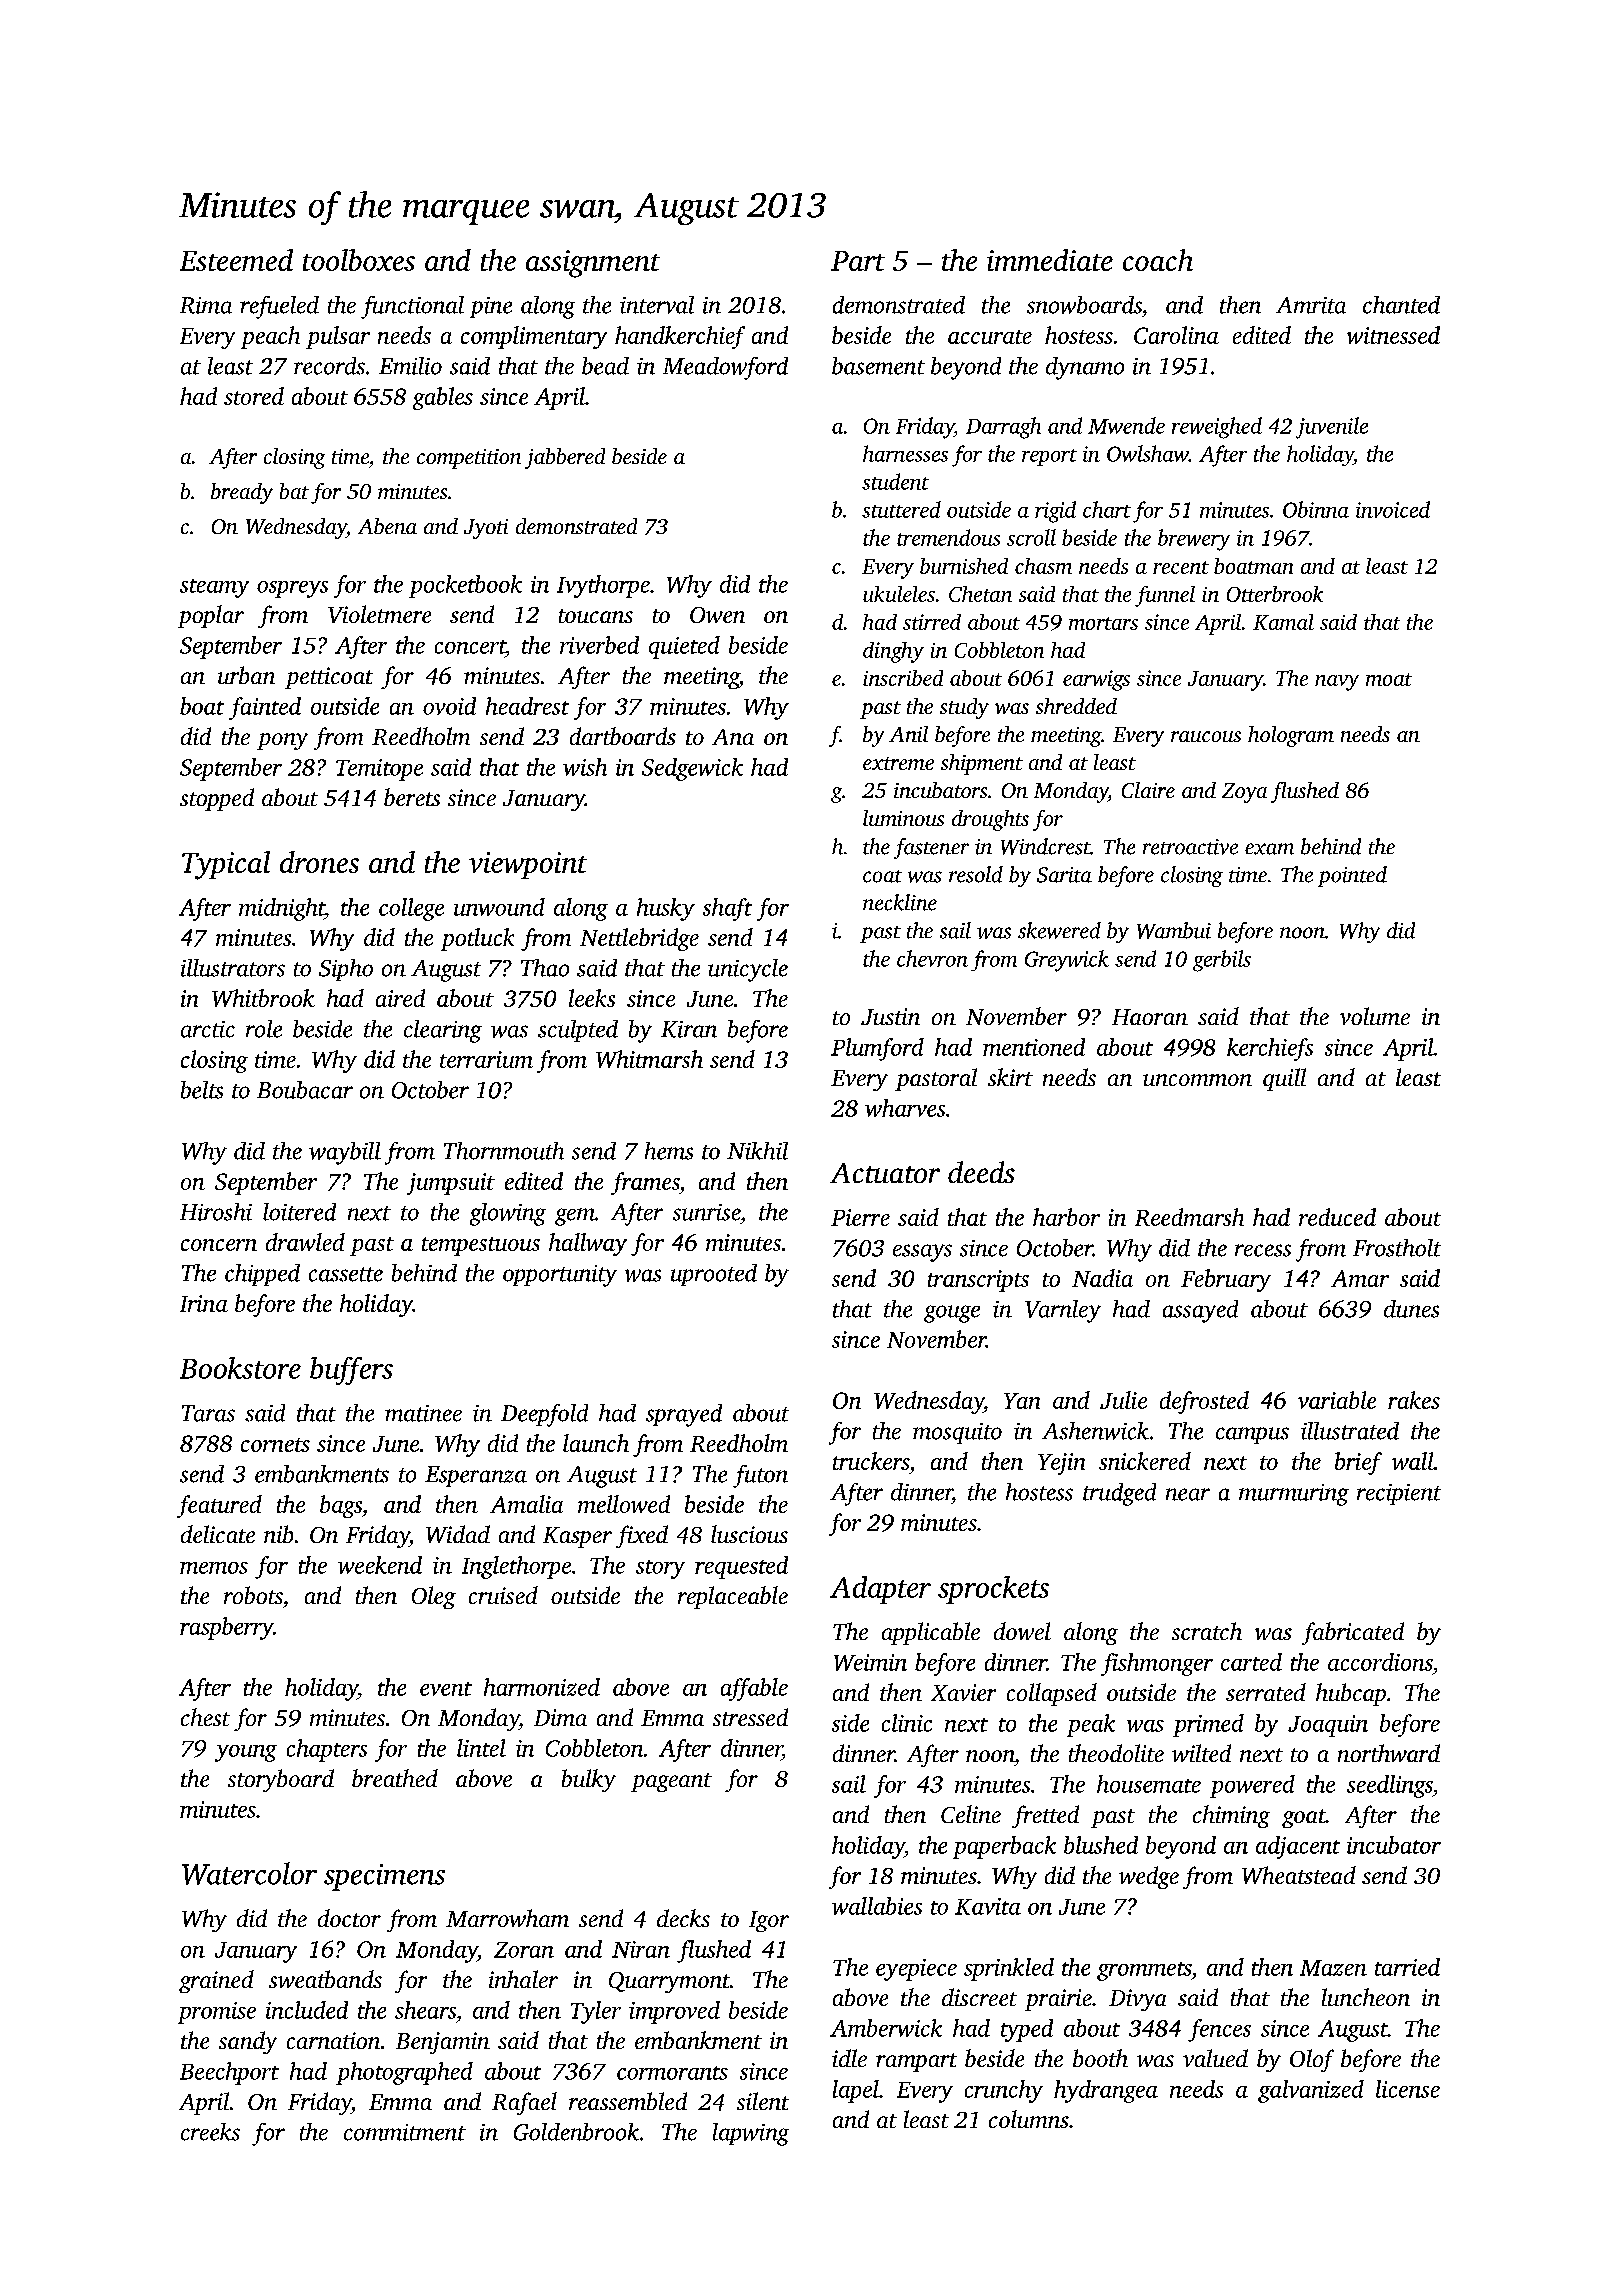  What do you see at coordinates (1294, 1495) in the image?
I see `murmuring` at bounding box center [1294, 1495].
